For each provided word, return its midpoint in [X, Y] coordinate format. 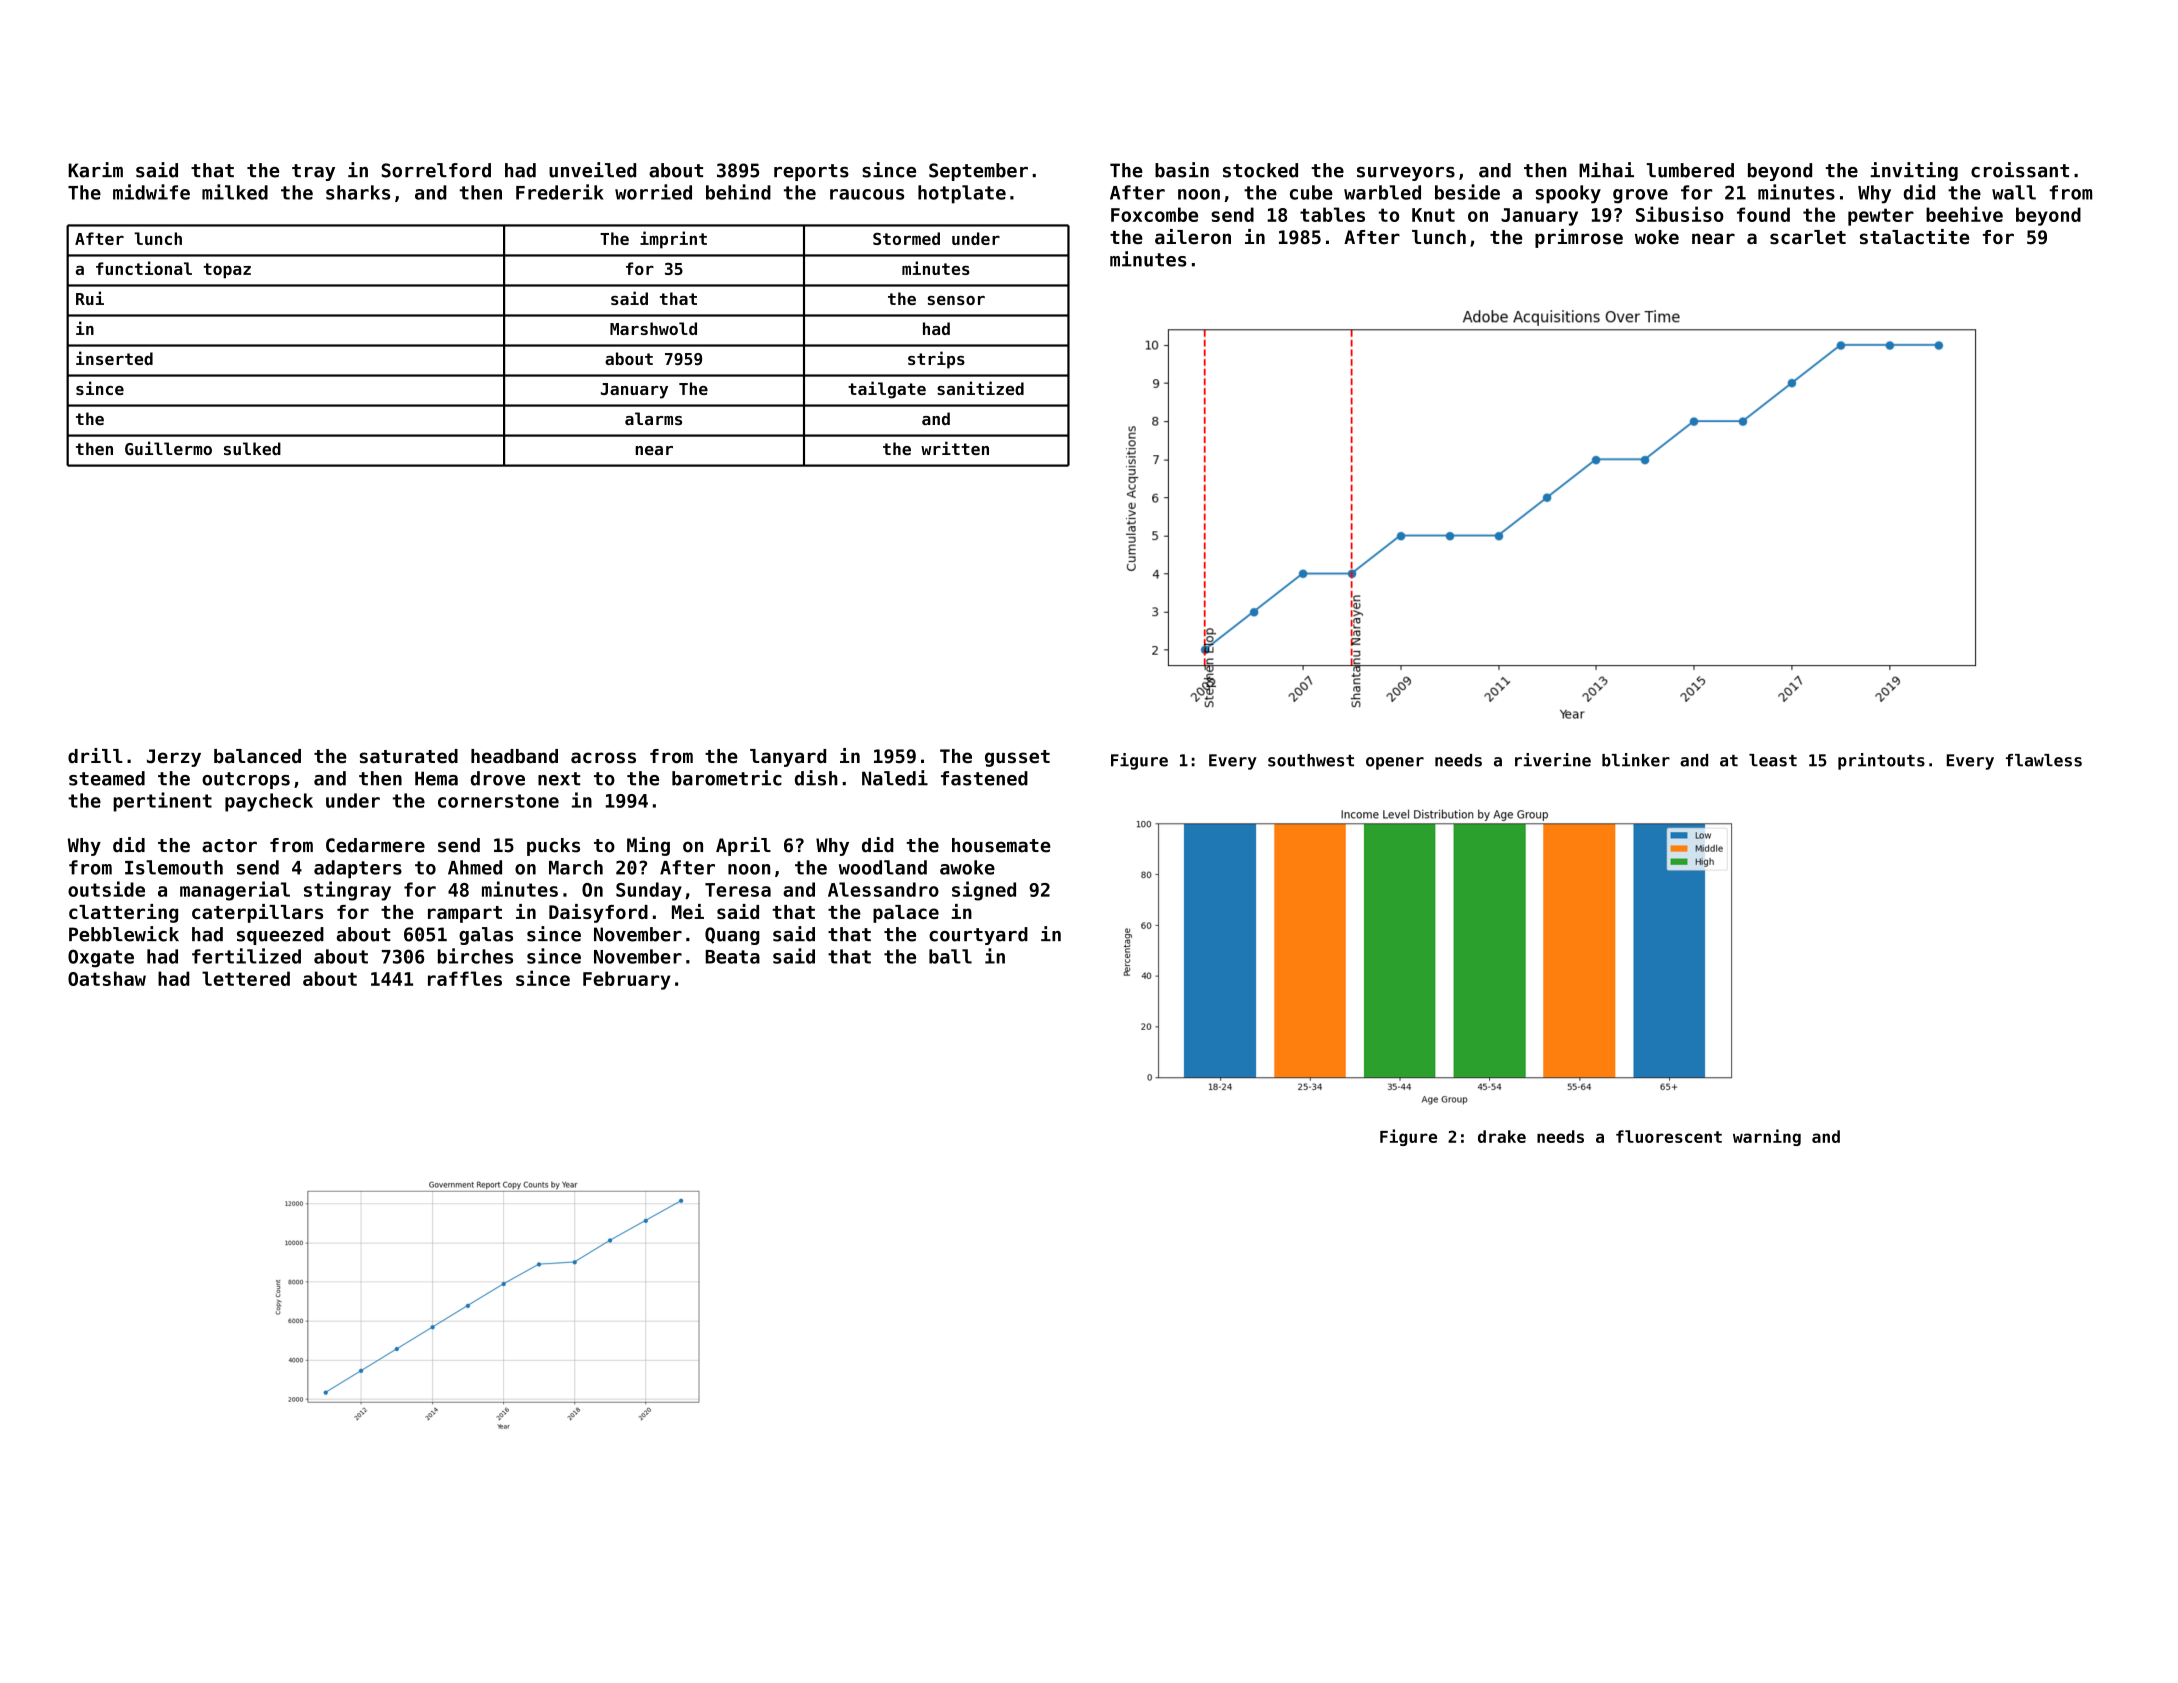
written [955, 448]
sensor [956, 300]
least [1773, 760]
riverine [1553, 760]
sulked [252, 448]
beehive [1964, 214]
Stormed [906, 238]
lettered [246, 978]
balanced [257, 756]
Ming [648, 846]
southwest [1311, 760]
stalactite [1914, 237]
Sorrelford [436, 170]
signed [984, 891]
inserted [114, 358]
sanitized [980, 388]
